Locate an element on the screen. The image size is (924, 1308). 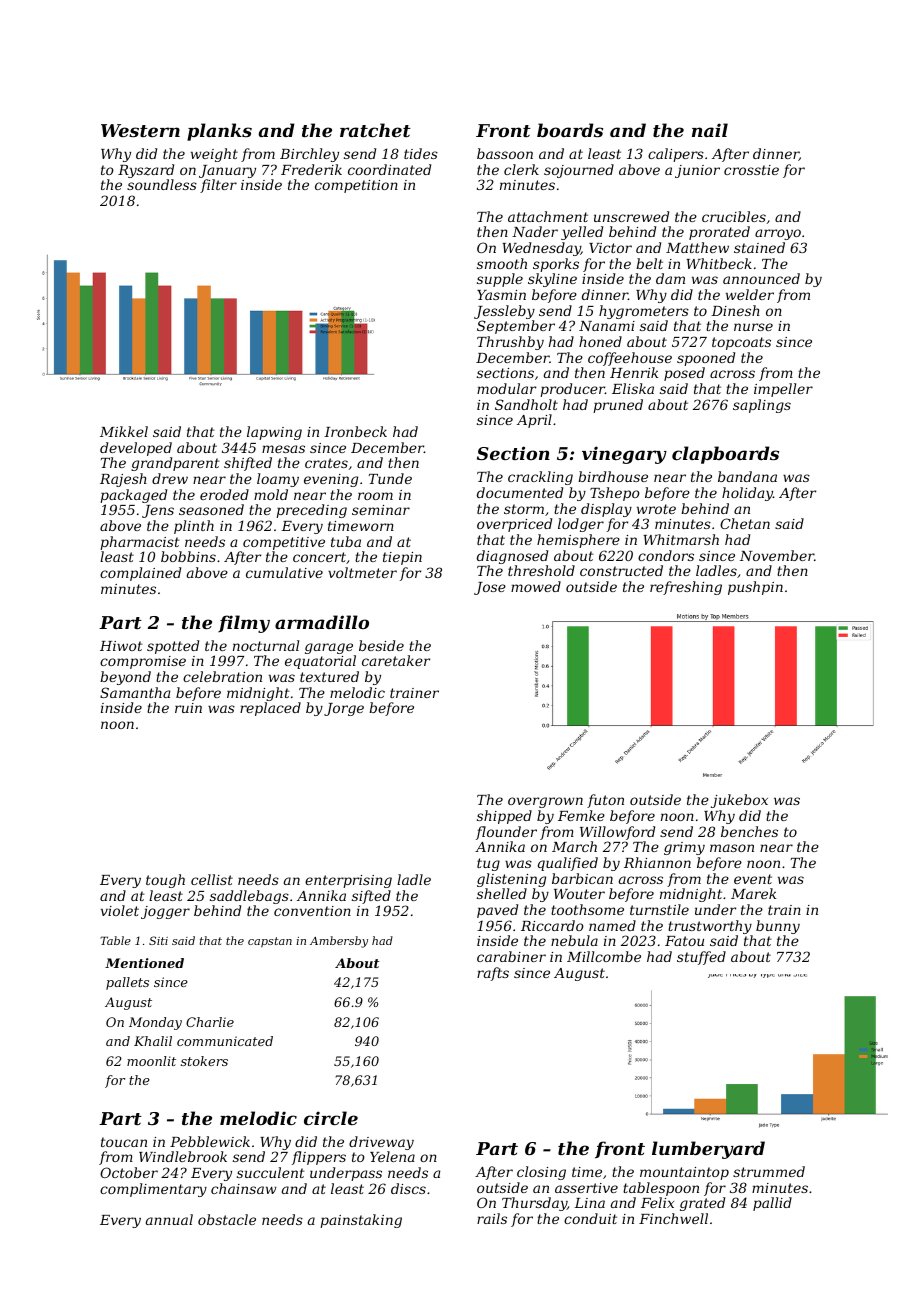
calipers is located at coordinates (676, 155).
